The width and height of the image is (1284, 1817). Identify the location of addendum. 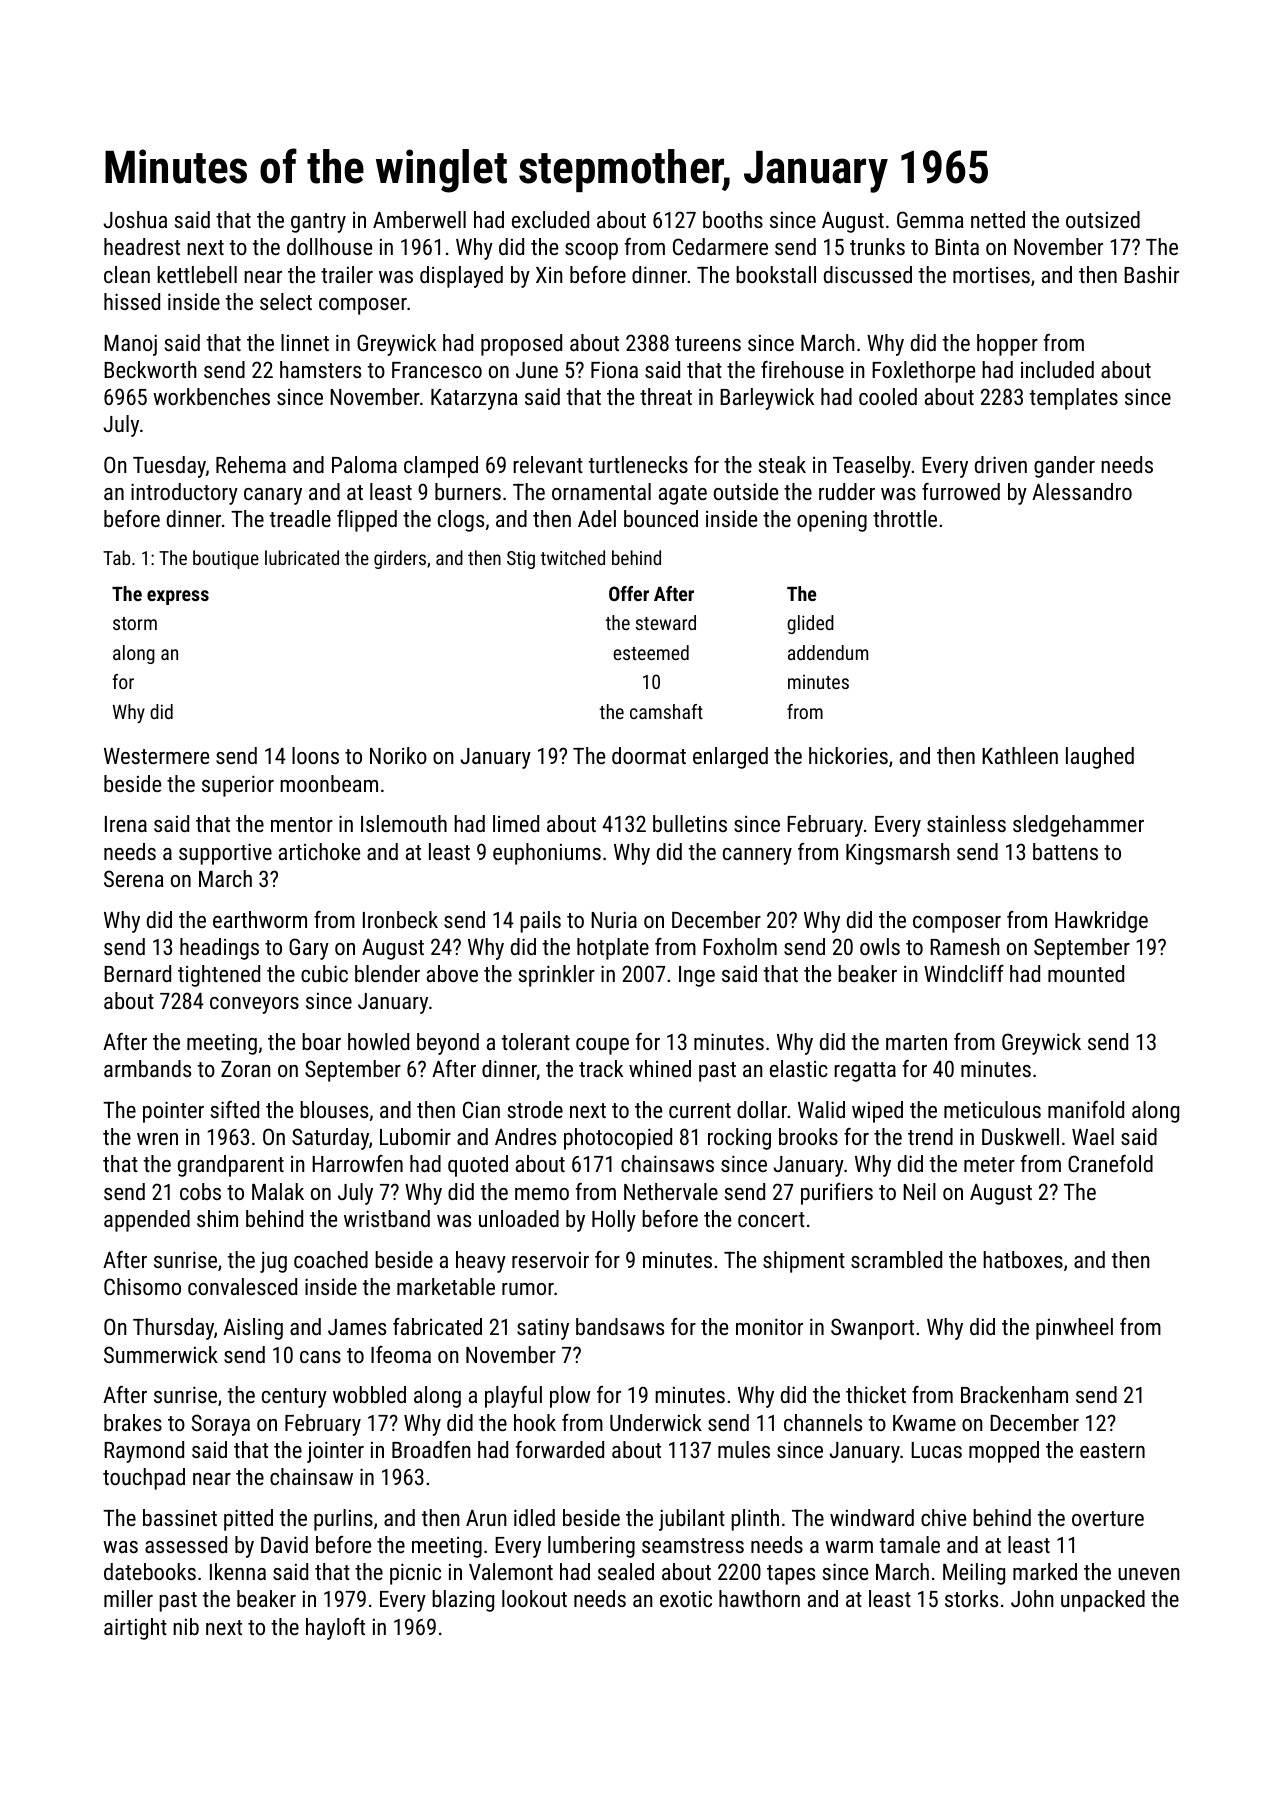
(828, 652).
